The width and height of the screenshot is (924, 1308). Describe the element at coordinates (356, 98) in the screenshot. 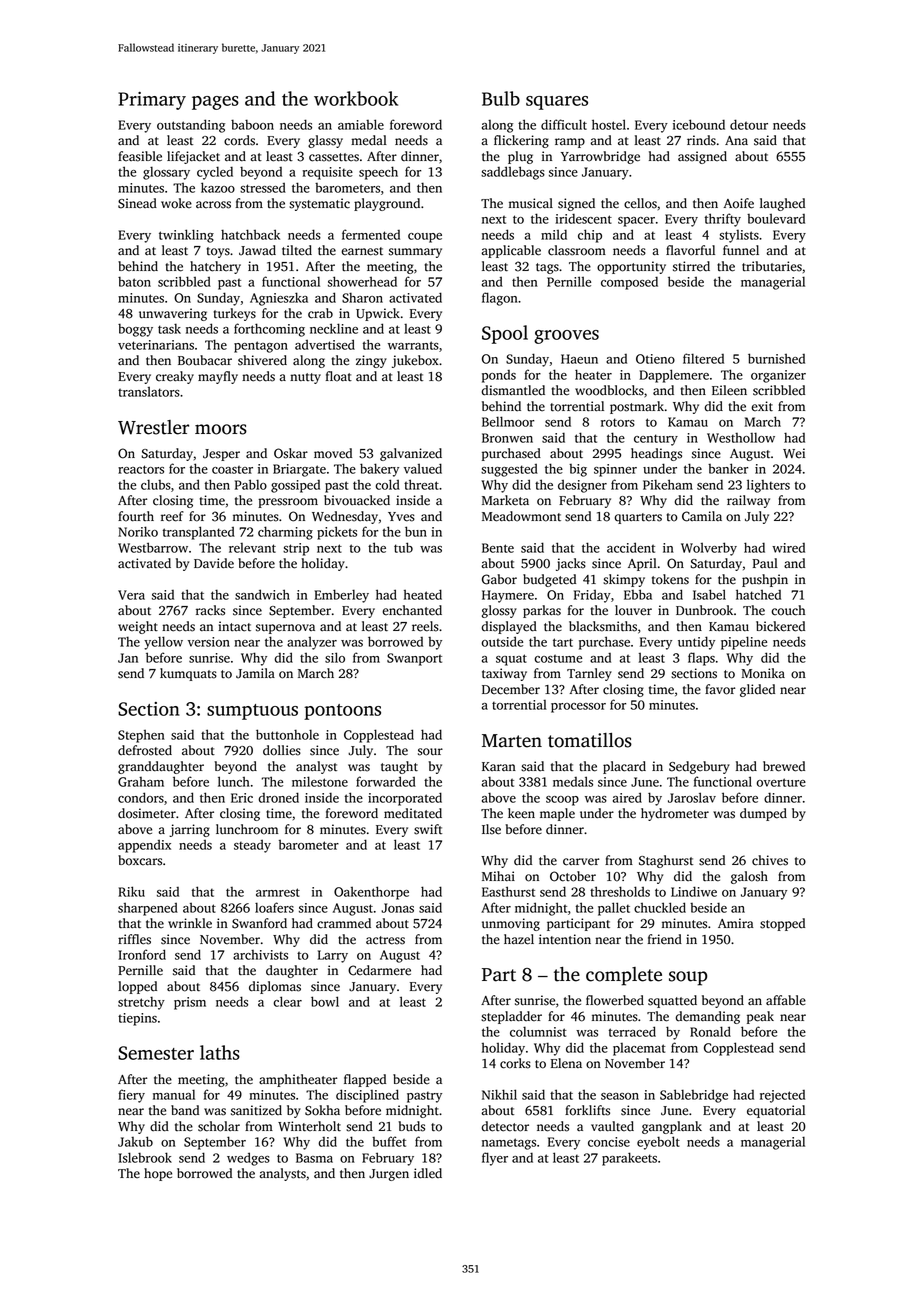

I see `workbook` at that location.
